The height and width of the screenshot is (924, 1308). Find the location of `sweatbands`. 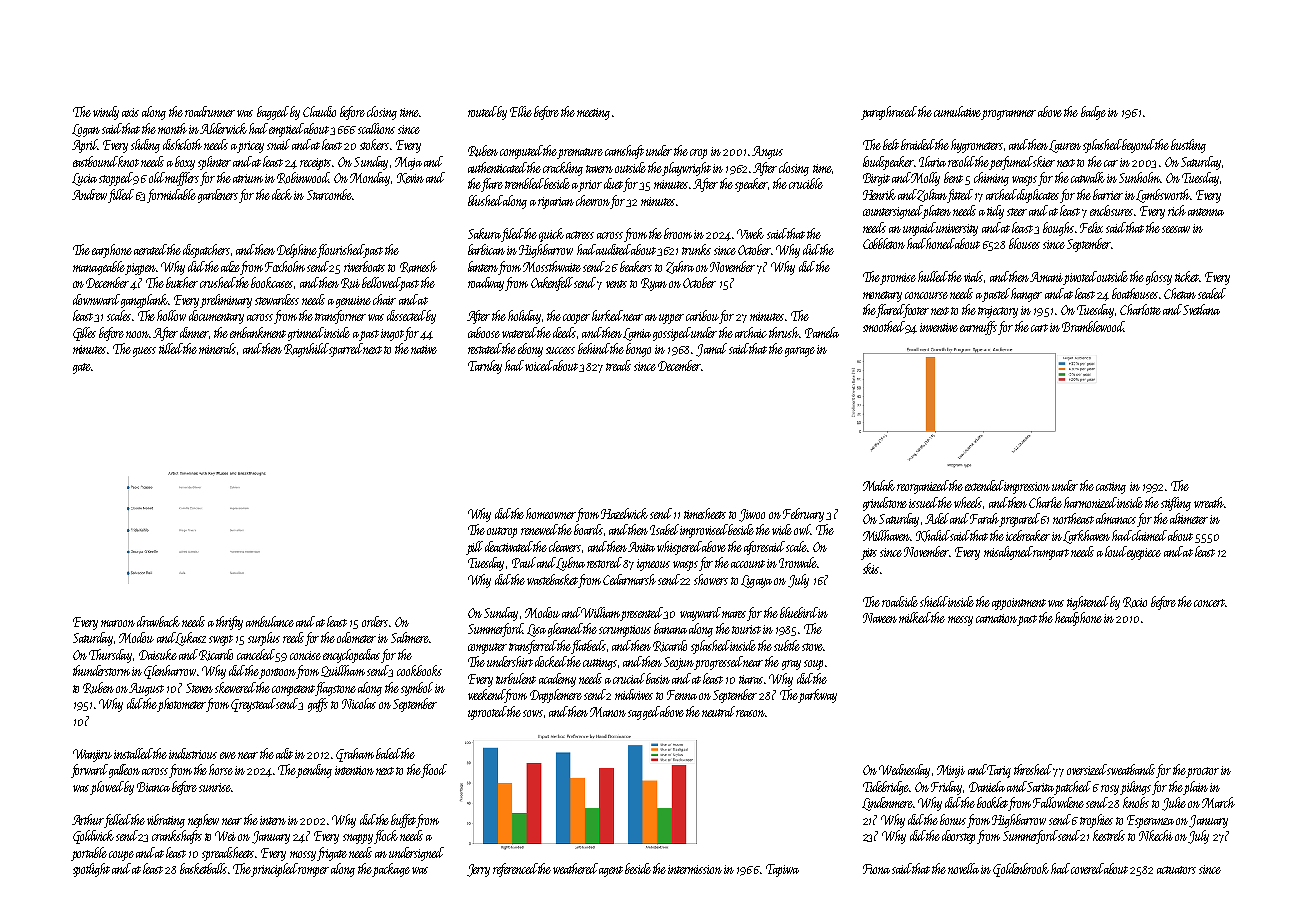

sweatbands is located at coordinates (1131, 769).
